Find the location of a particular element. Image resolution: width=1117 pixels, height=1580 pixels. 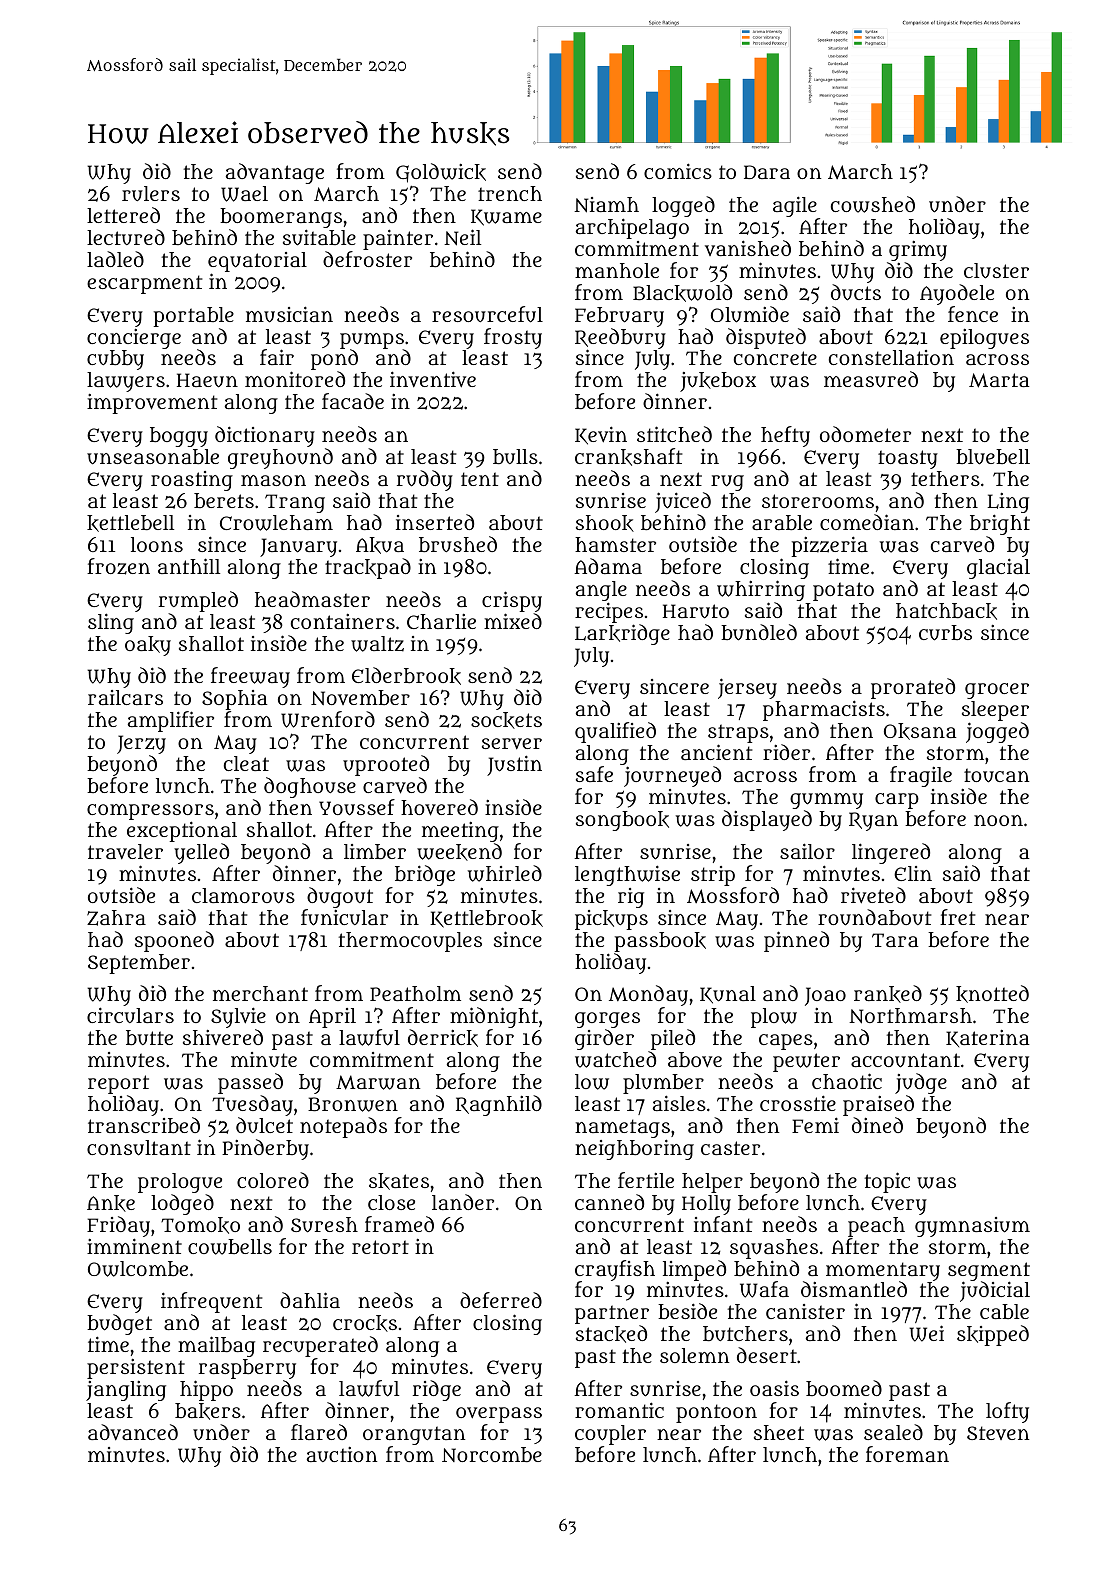

Neil is located at coordinates (462, 237).
